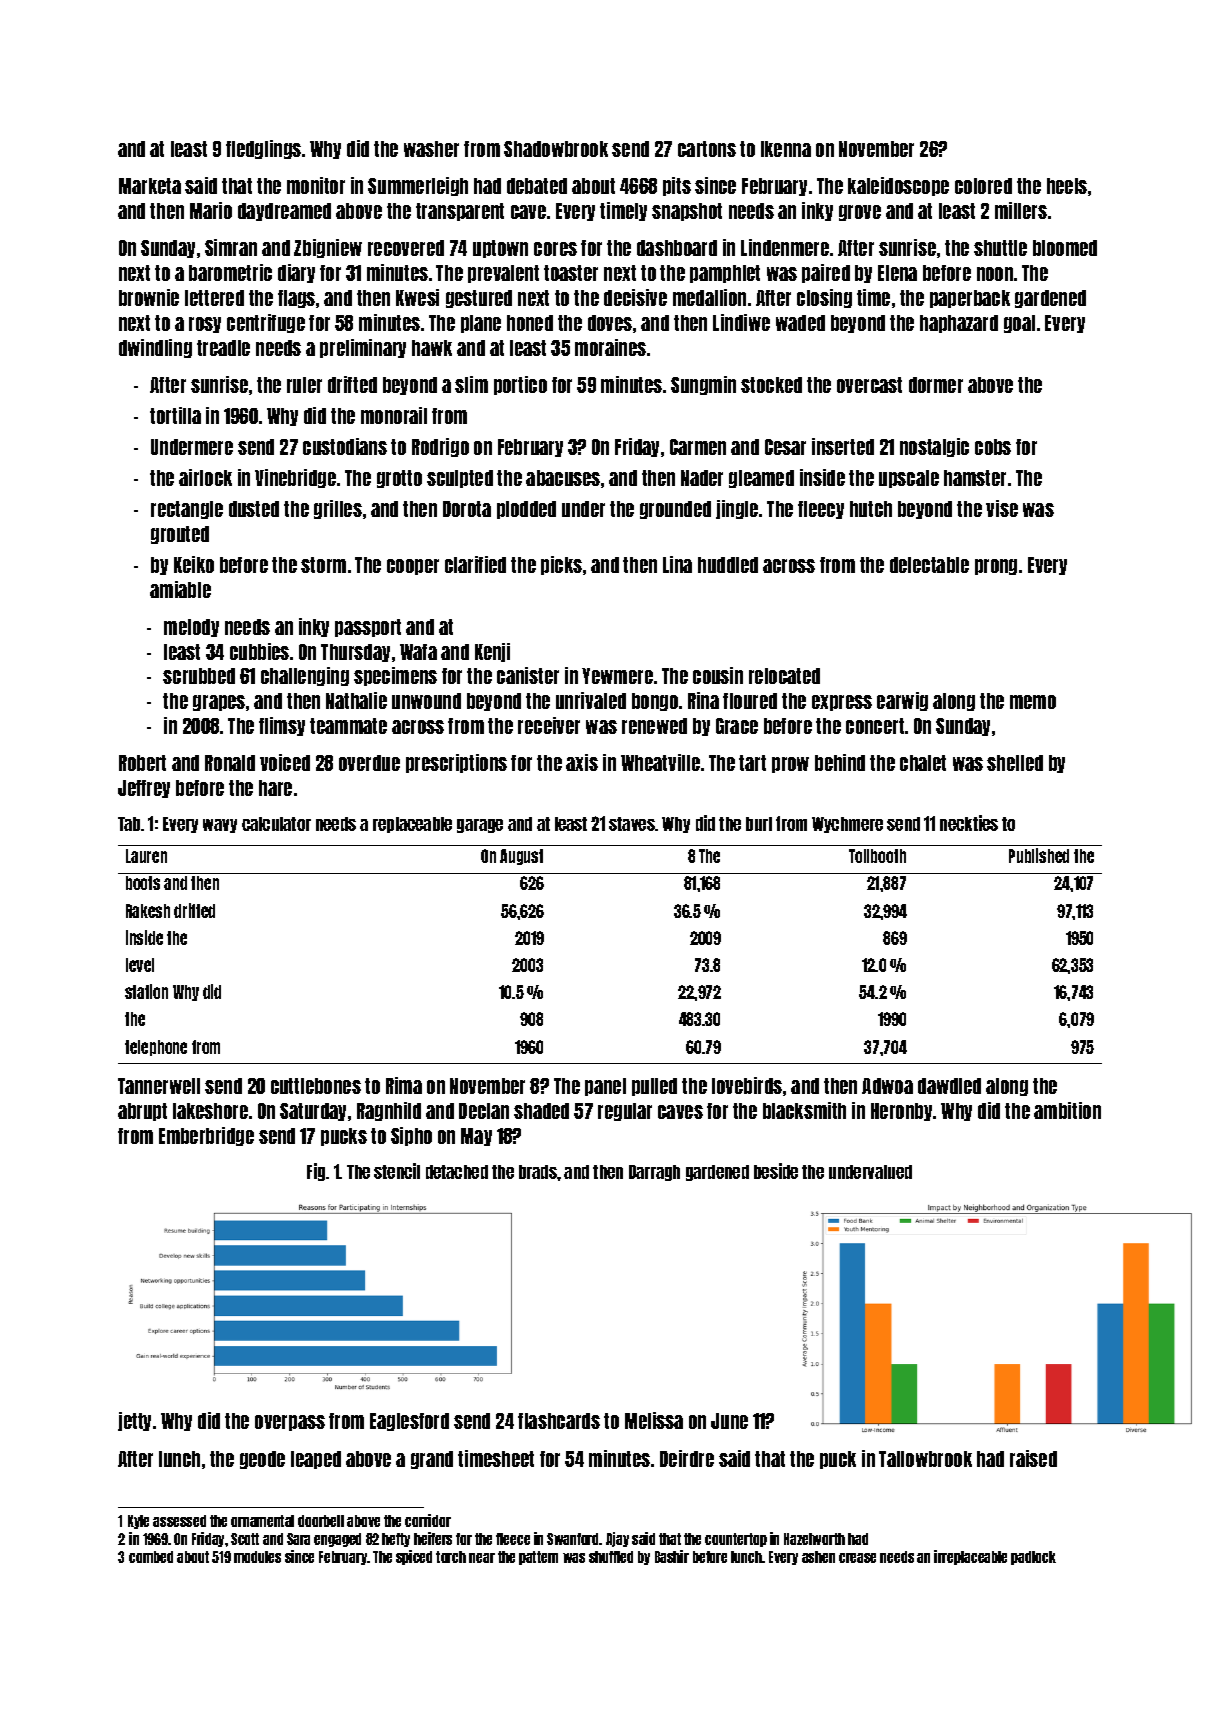  Describe the element at coordinates (263, 149) in the screenshot. I see `fledglings` at that location.
